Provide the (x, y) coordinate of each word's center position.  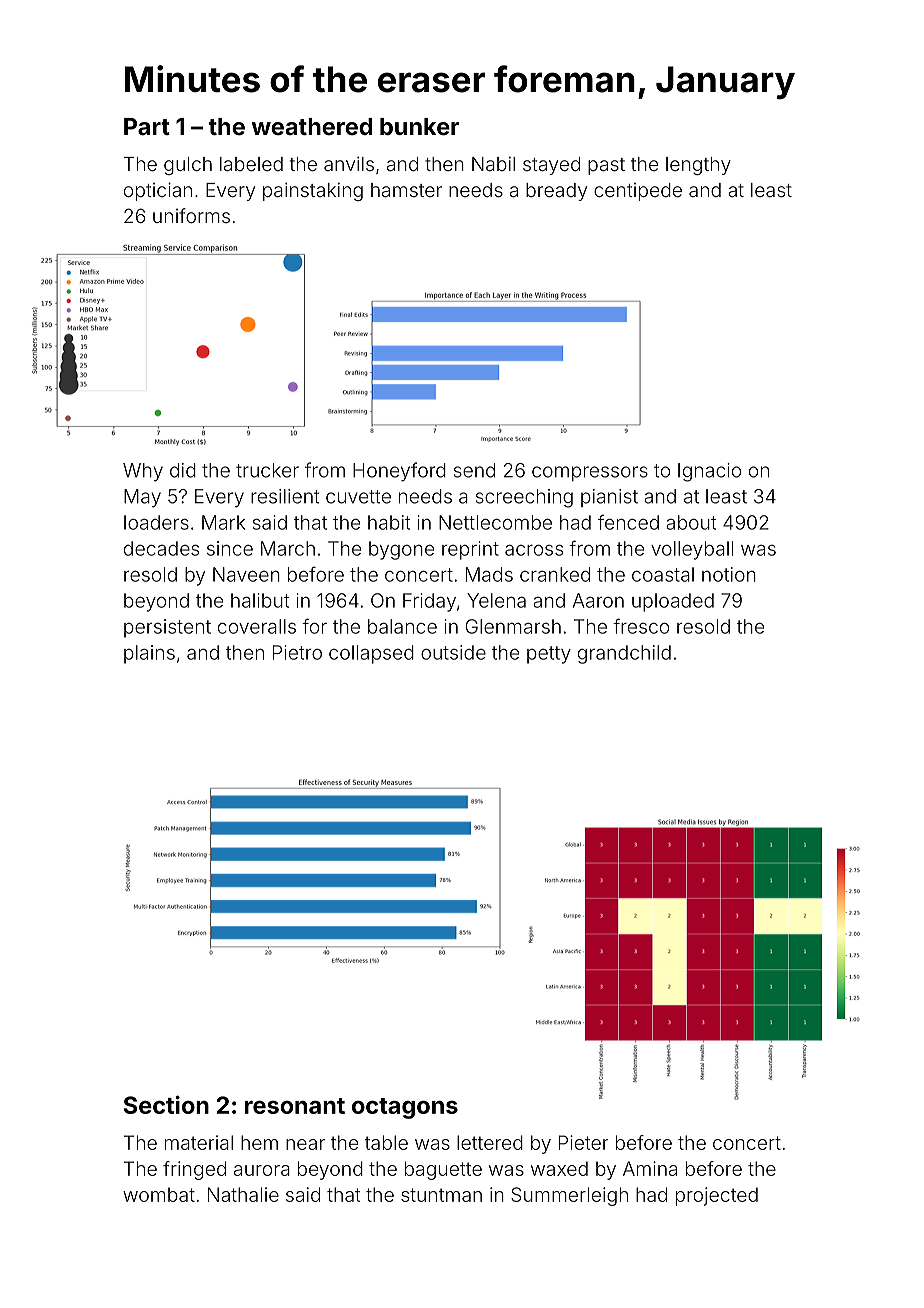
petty (549, 655)
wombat (159, 1195)
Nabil (493, 163)
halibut (260, 600)
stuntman (441, 1195)
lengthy (698, 166)
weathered (312, 126)
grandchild (624, 654)
